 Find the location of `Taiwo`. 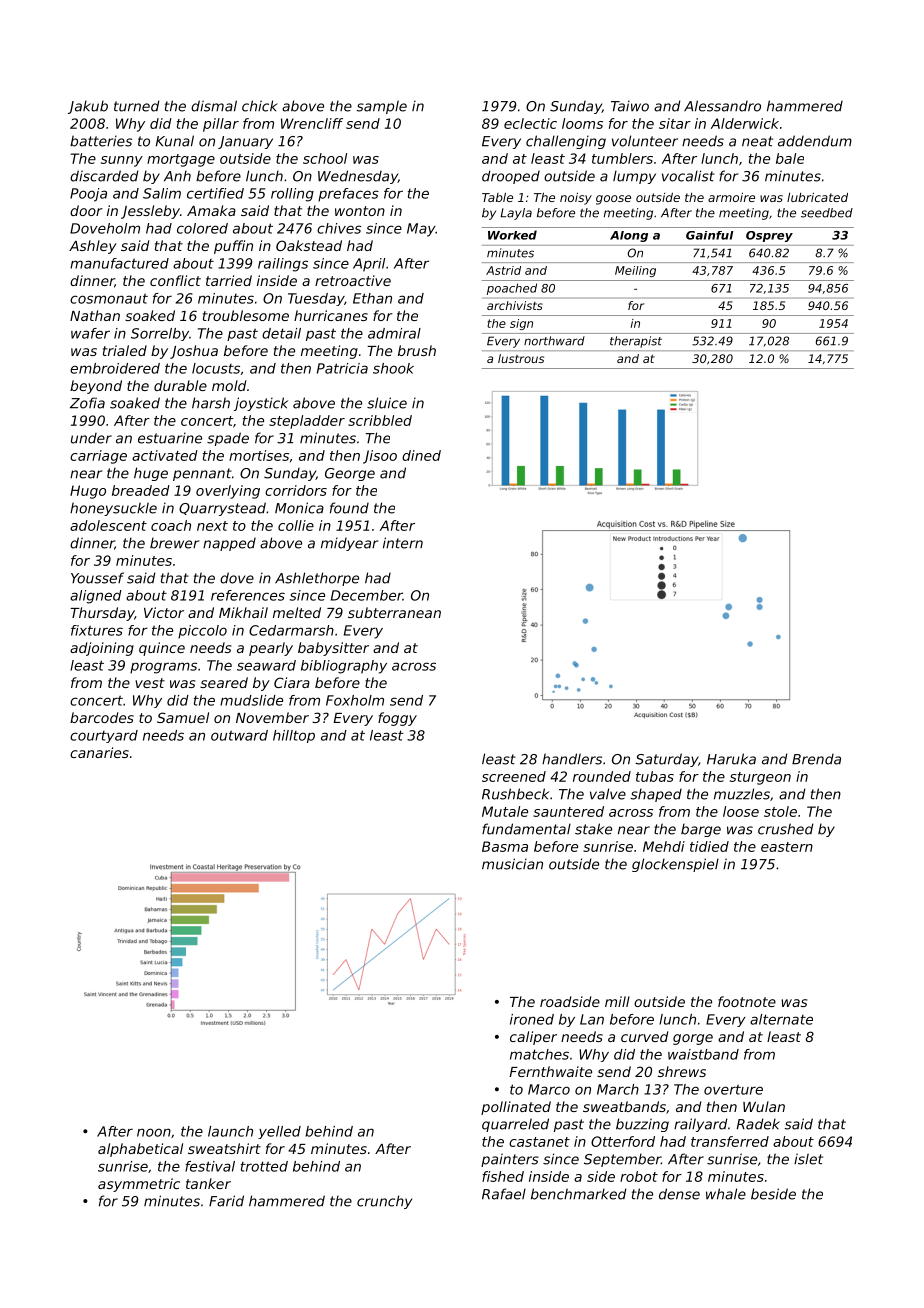

Taiwo is located at coordinates (630, 106).
